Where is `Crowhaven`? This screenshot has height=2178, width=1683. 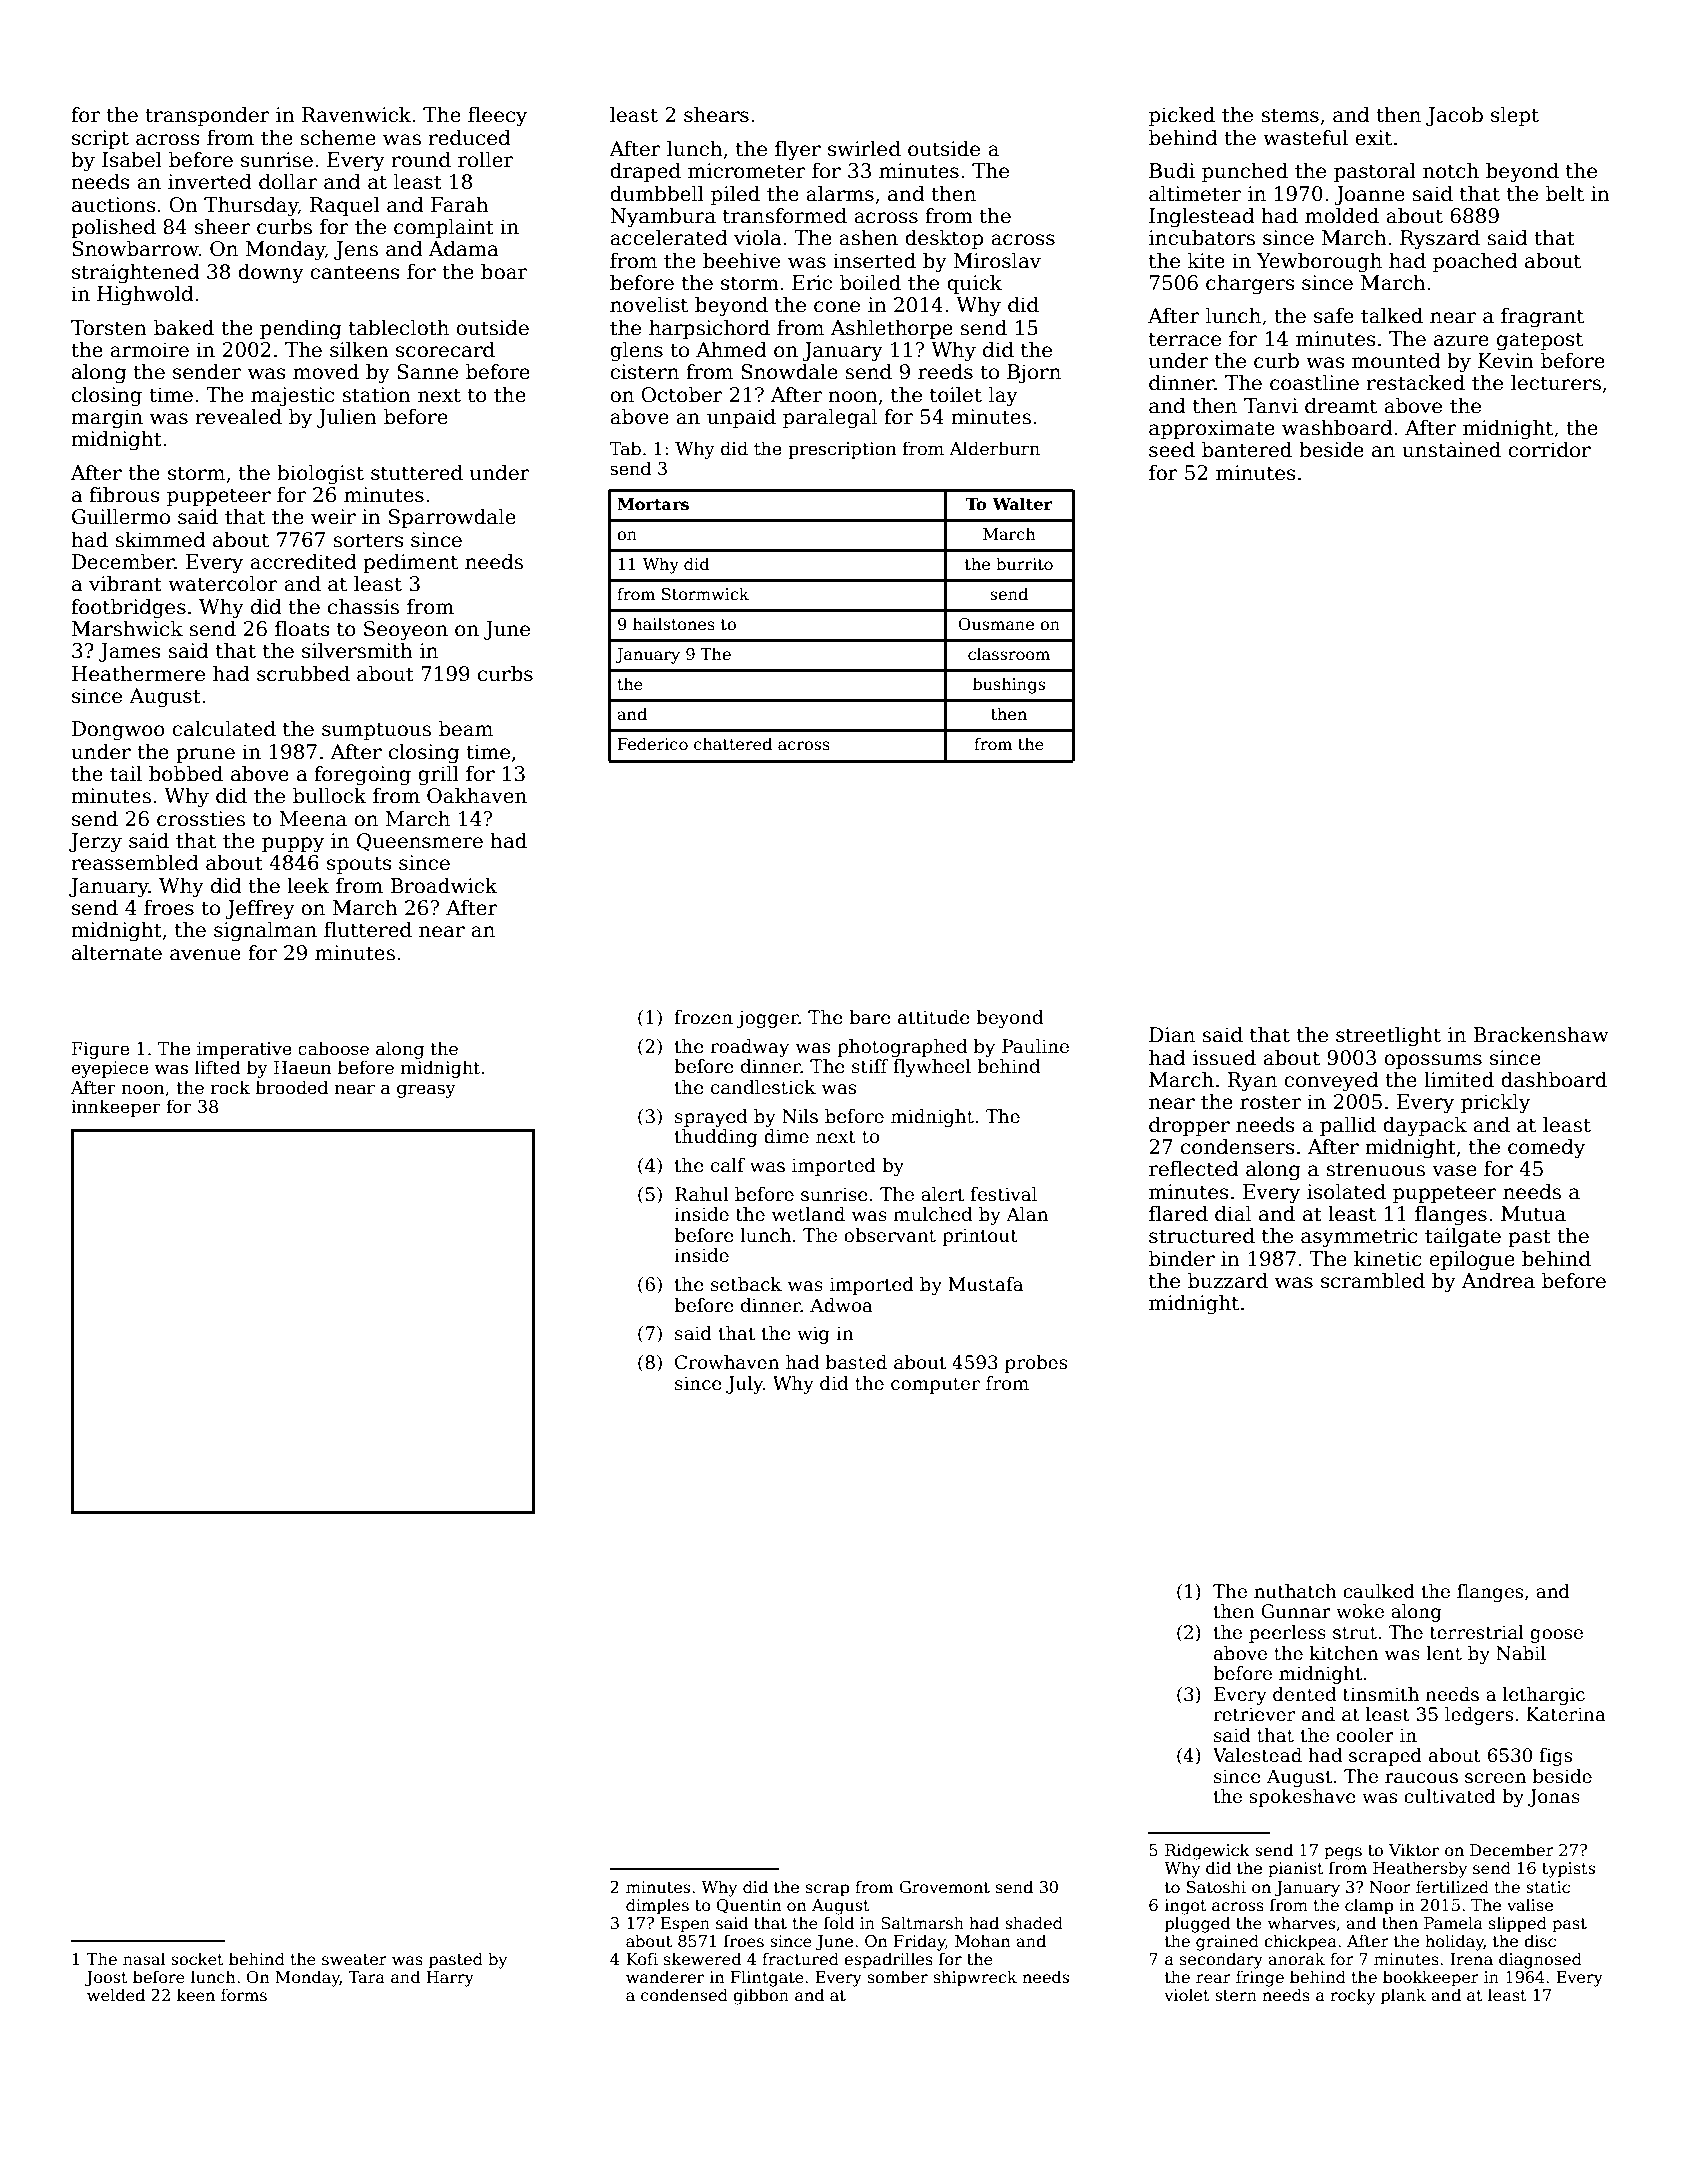 Crowhaven is located at coordinates (727, 1362).
